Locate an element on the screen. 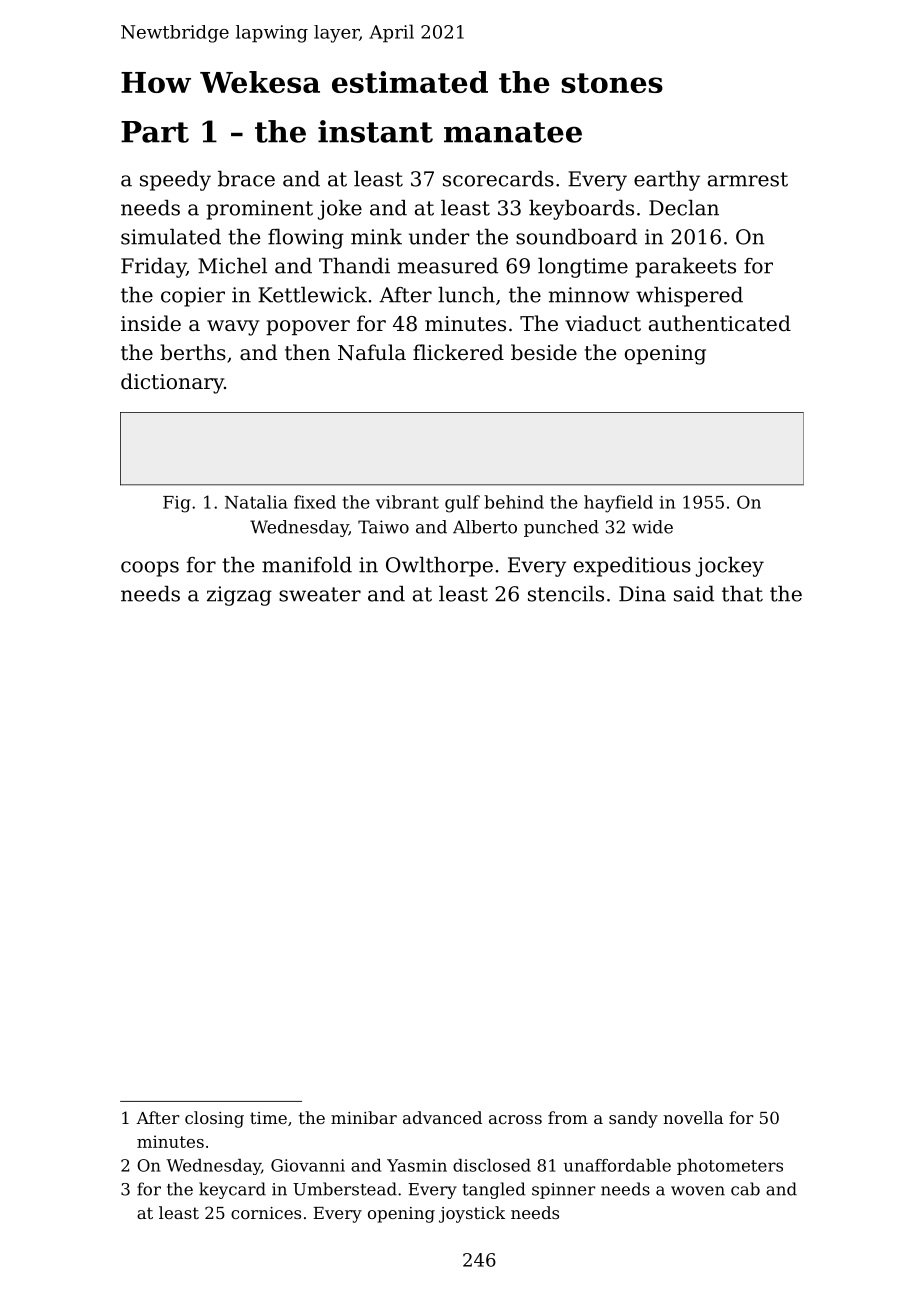 This screenshot has width=924, height=1314. earthy is located at coordinates (667, 181).
